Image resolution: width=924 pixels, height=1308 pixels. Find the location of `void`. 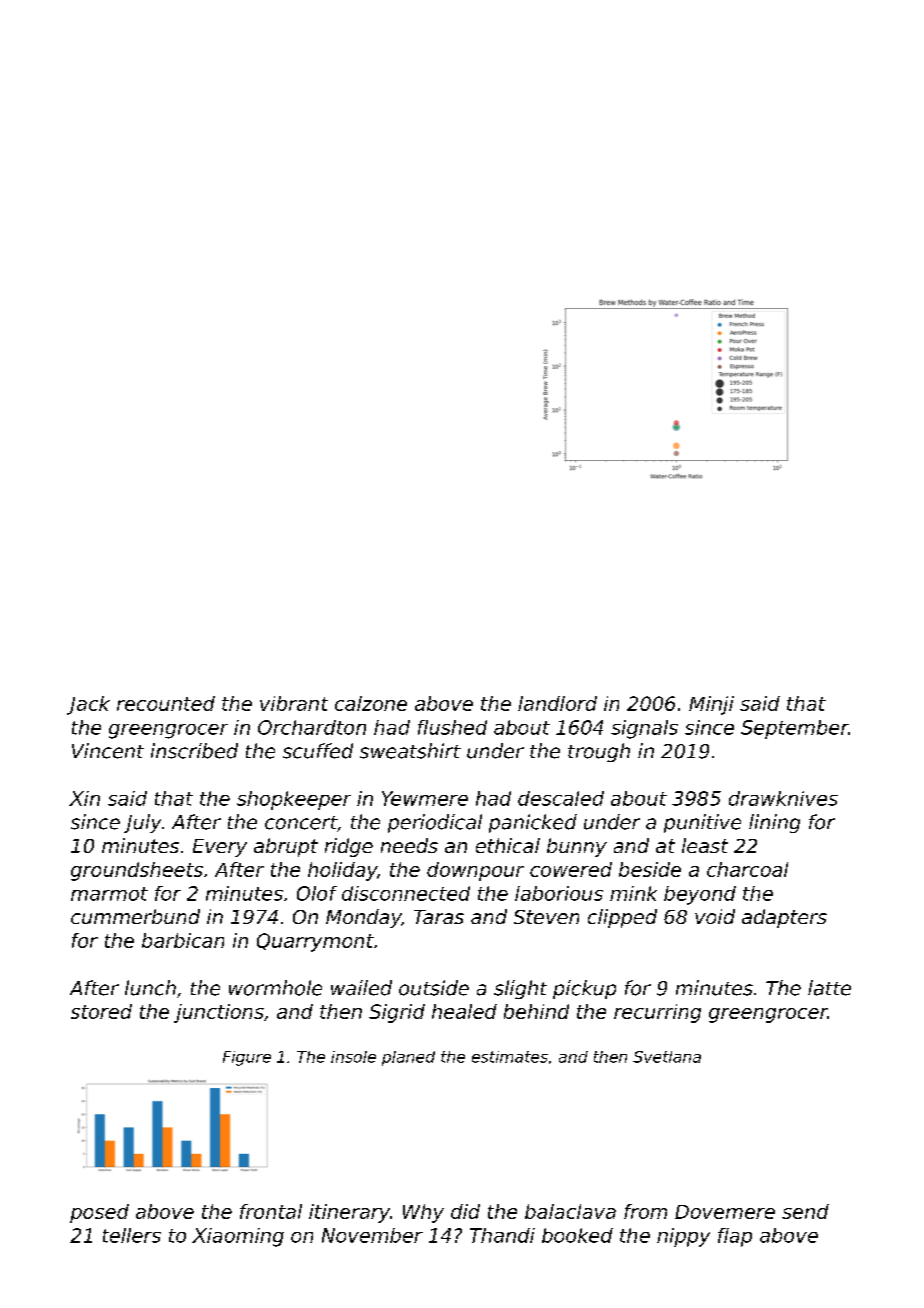

void is located at coordinates (715, 916).
